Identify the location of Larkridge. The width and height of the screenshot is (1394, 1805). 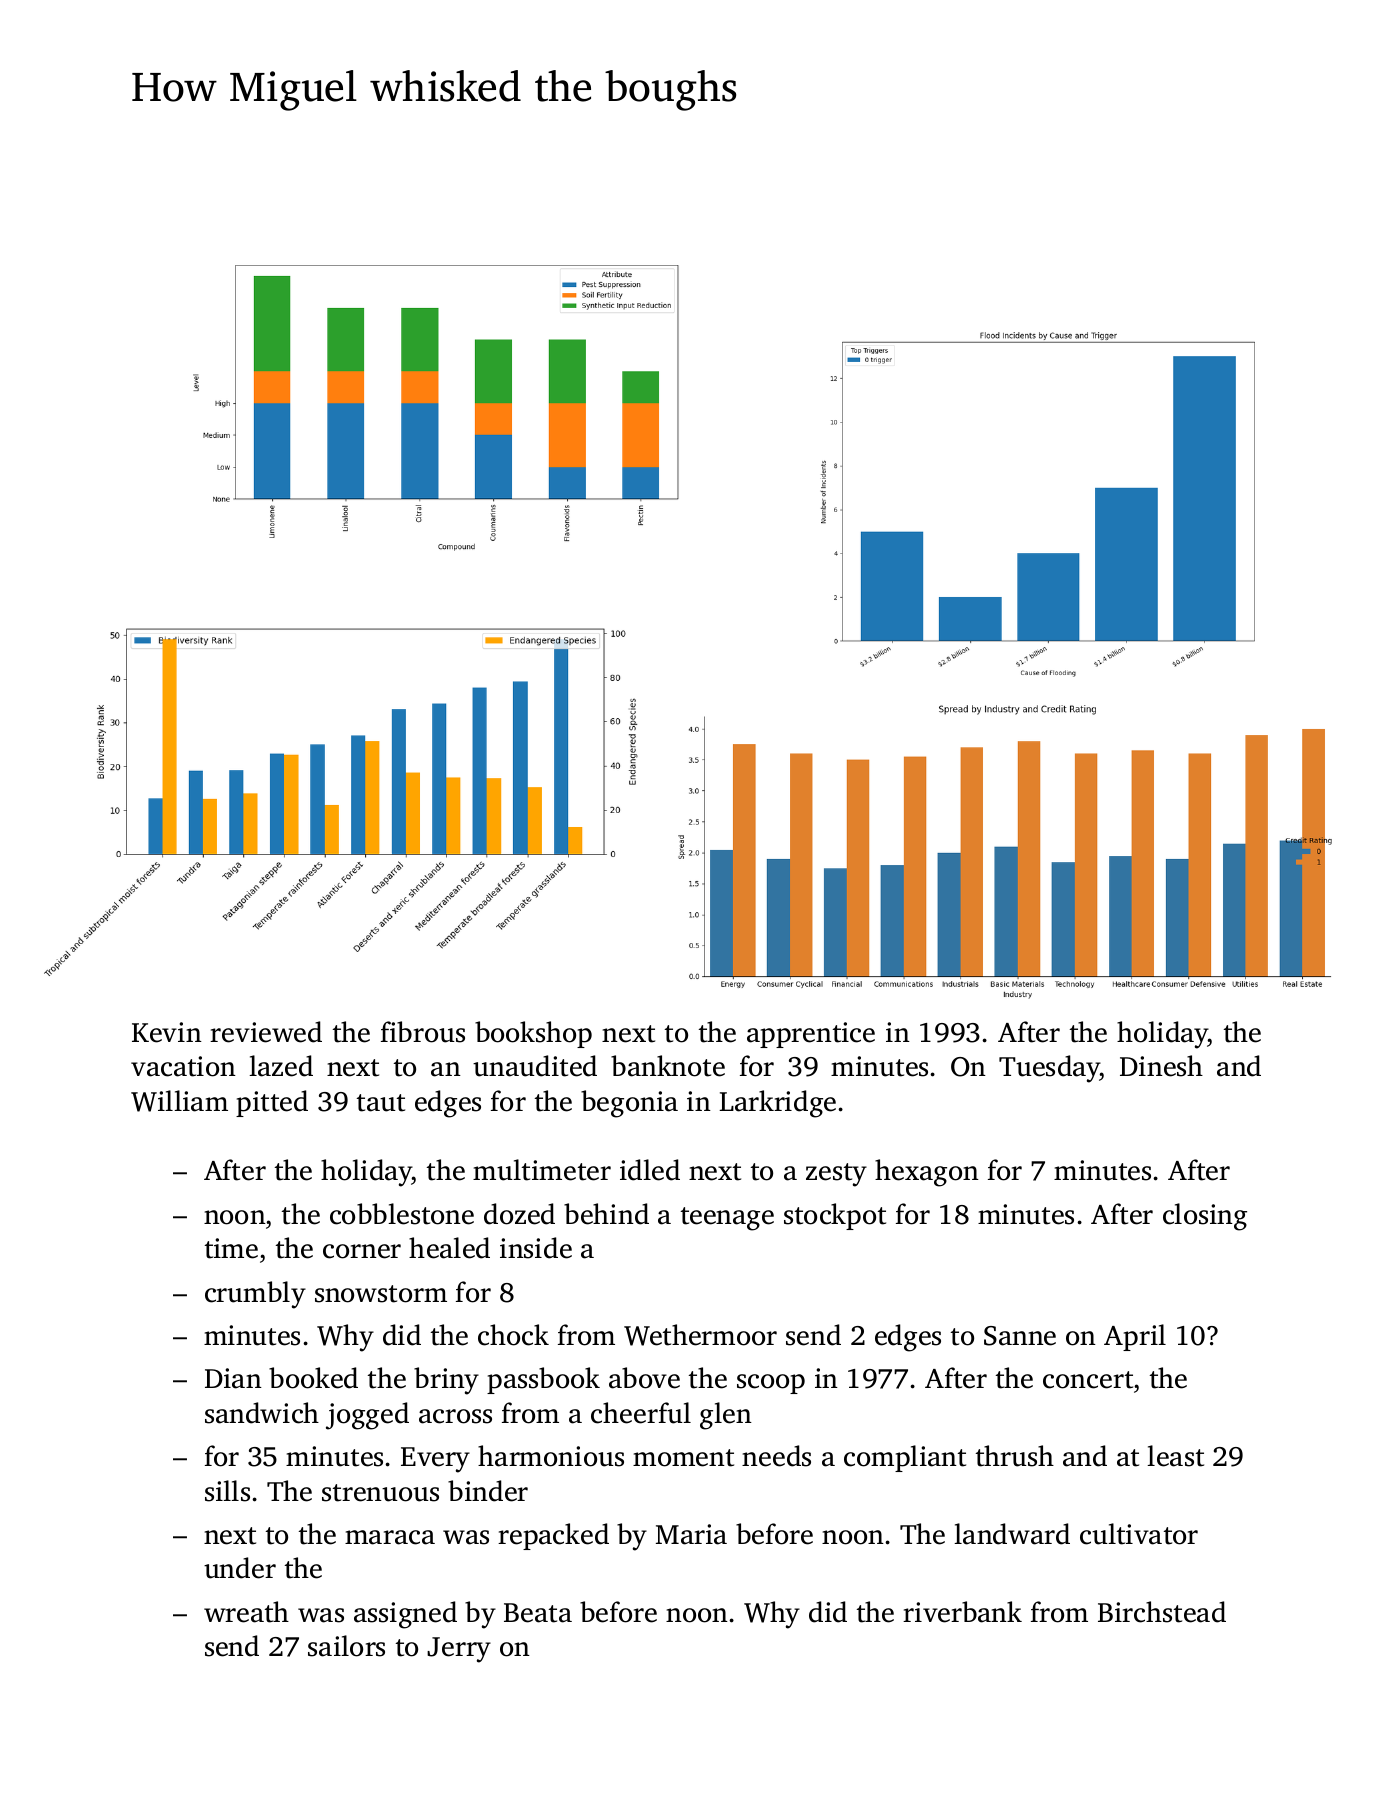
(777, 1104).
